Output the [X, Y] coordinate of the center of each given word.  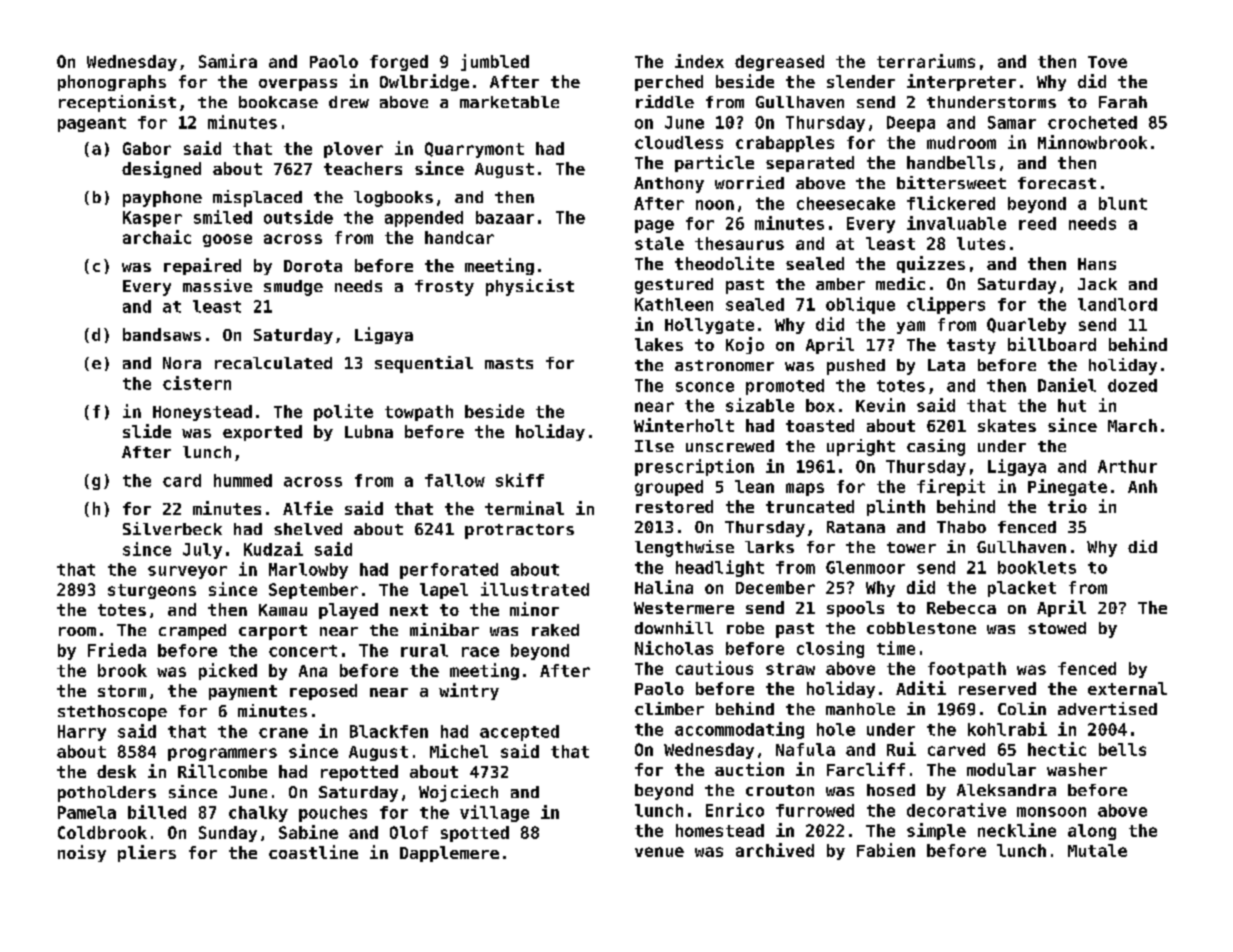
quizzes [931, 264]
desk [116, 771]
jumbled [495, 62]
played [348, 611]
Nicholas [674, 648]
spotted [475, 834]
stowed [1057, 628]
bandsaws [162, 334]
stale [659, 243]
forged [399, 63]
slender [861, 81]
